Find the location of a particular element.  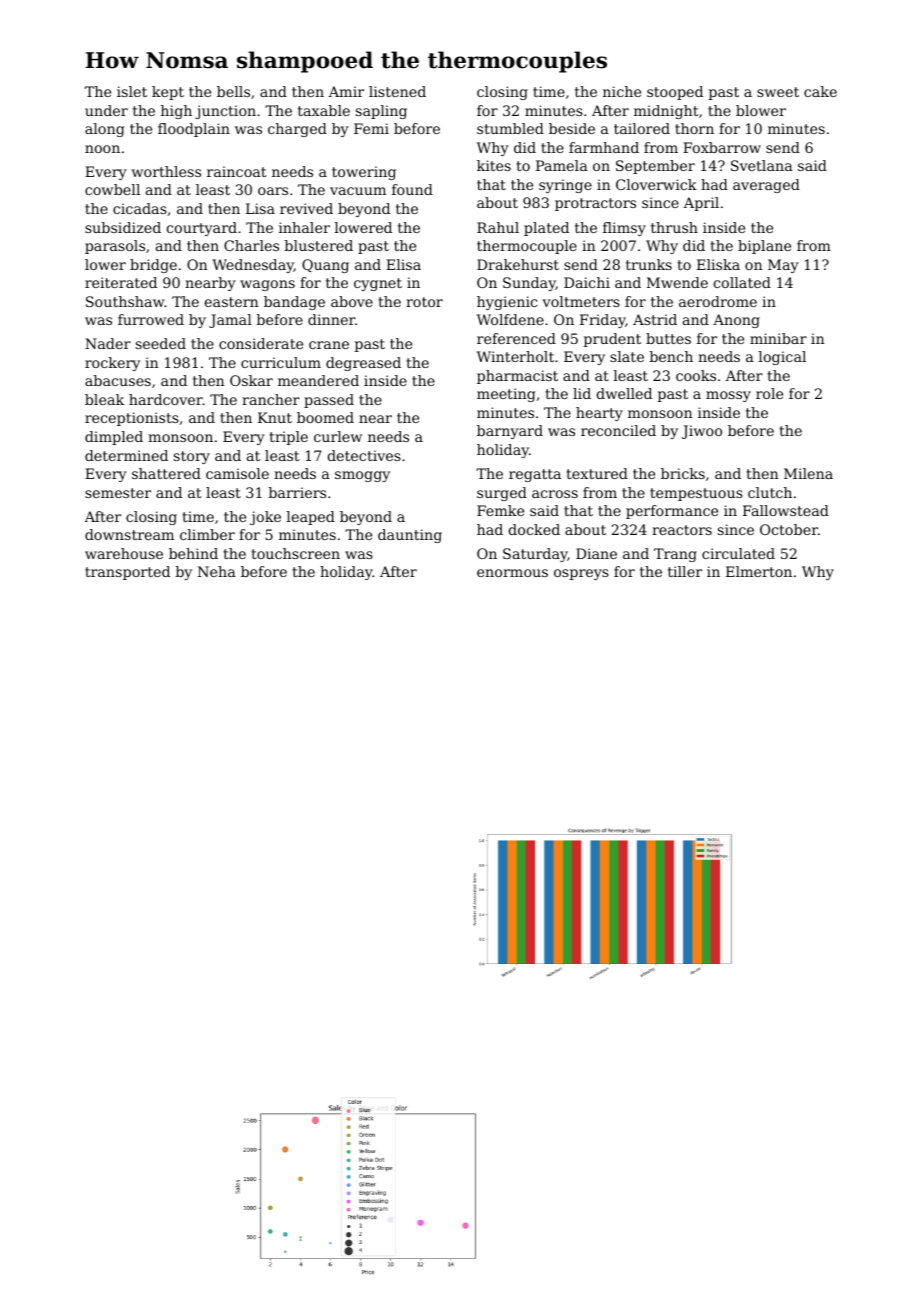

stumbled is located at coordinates (510, 128).
